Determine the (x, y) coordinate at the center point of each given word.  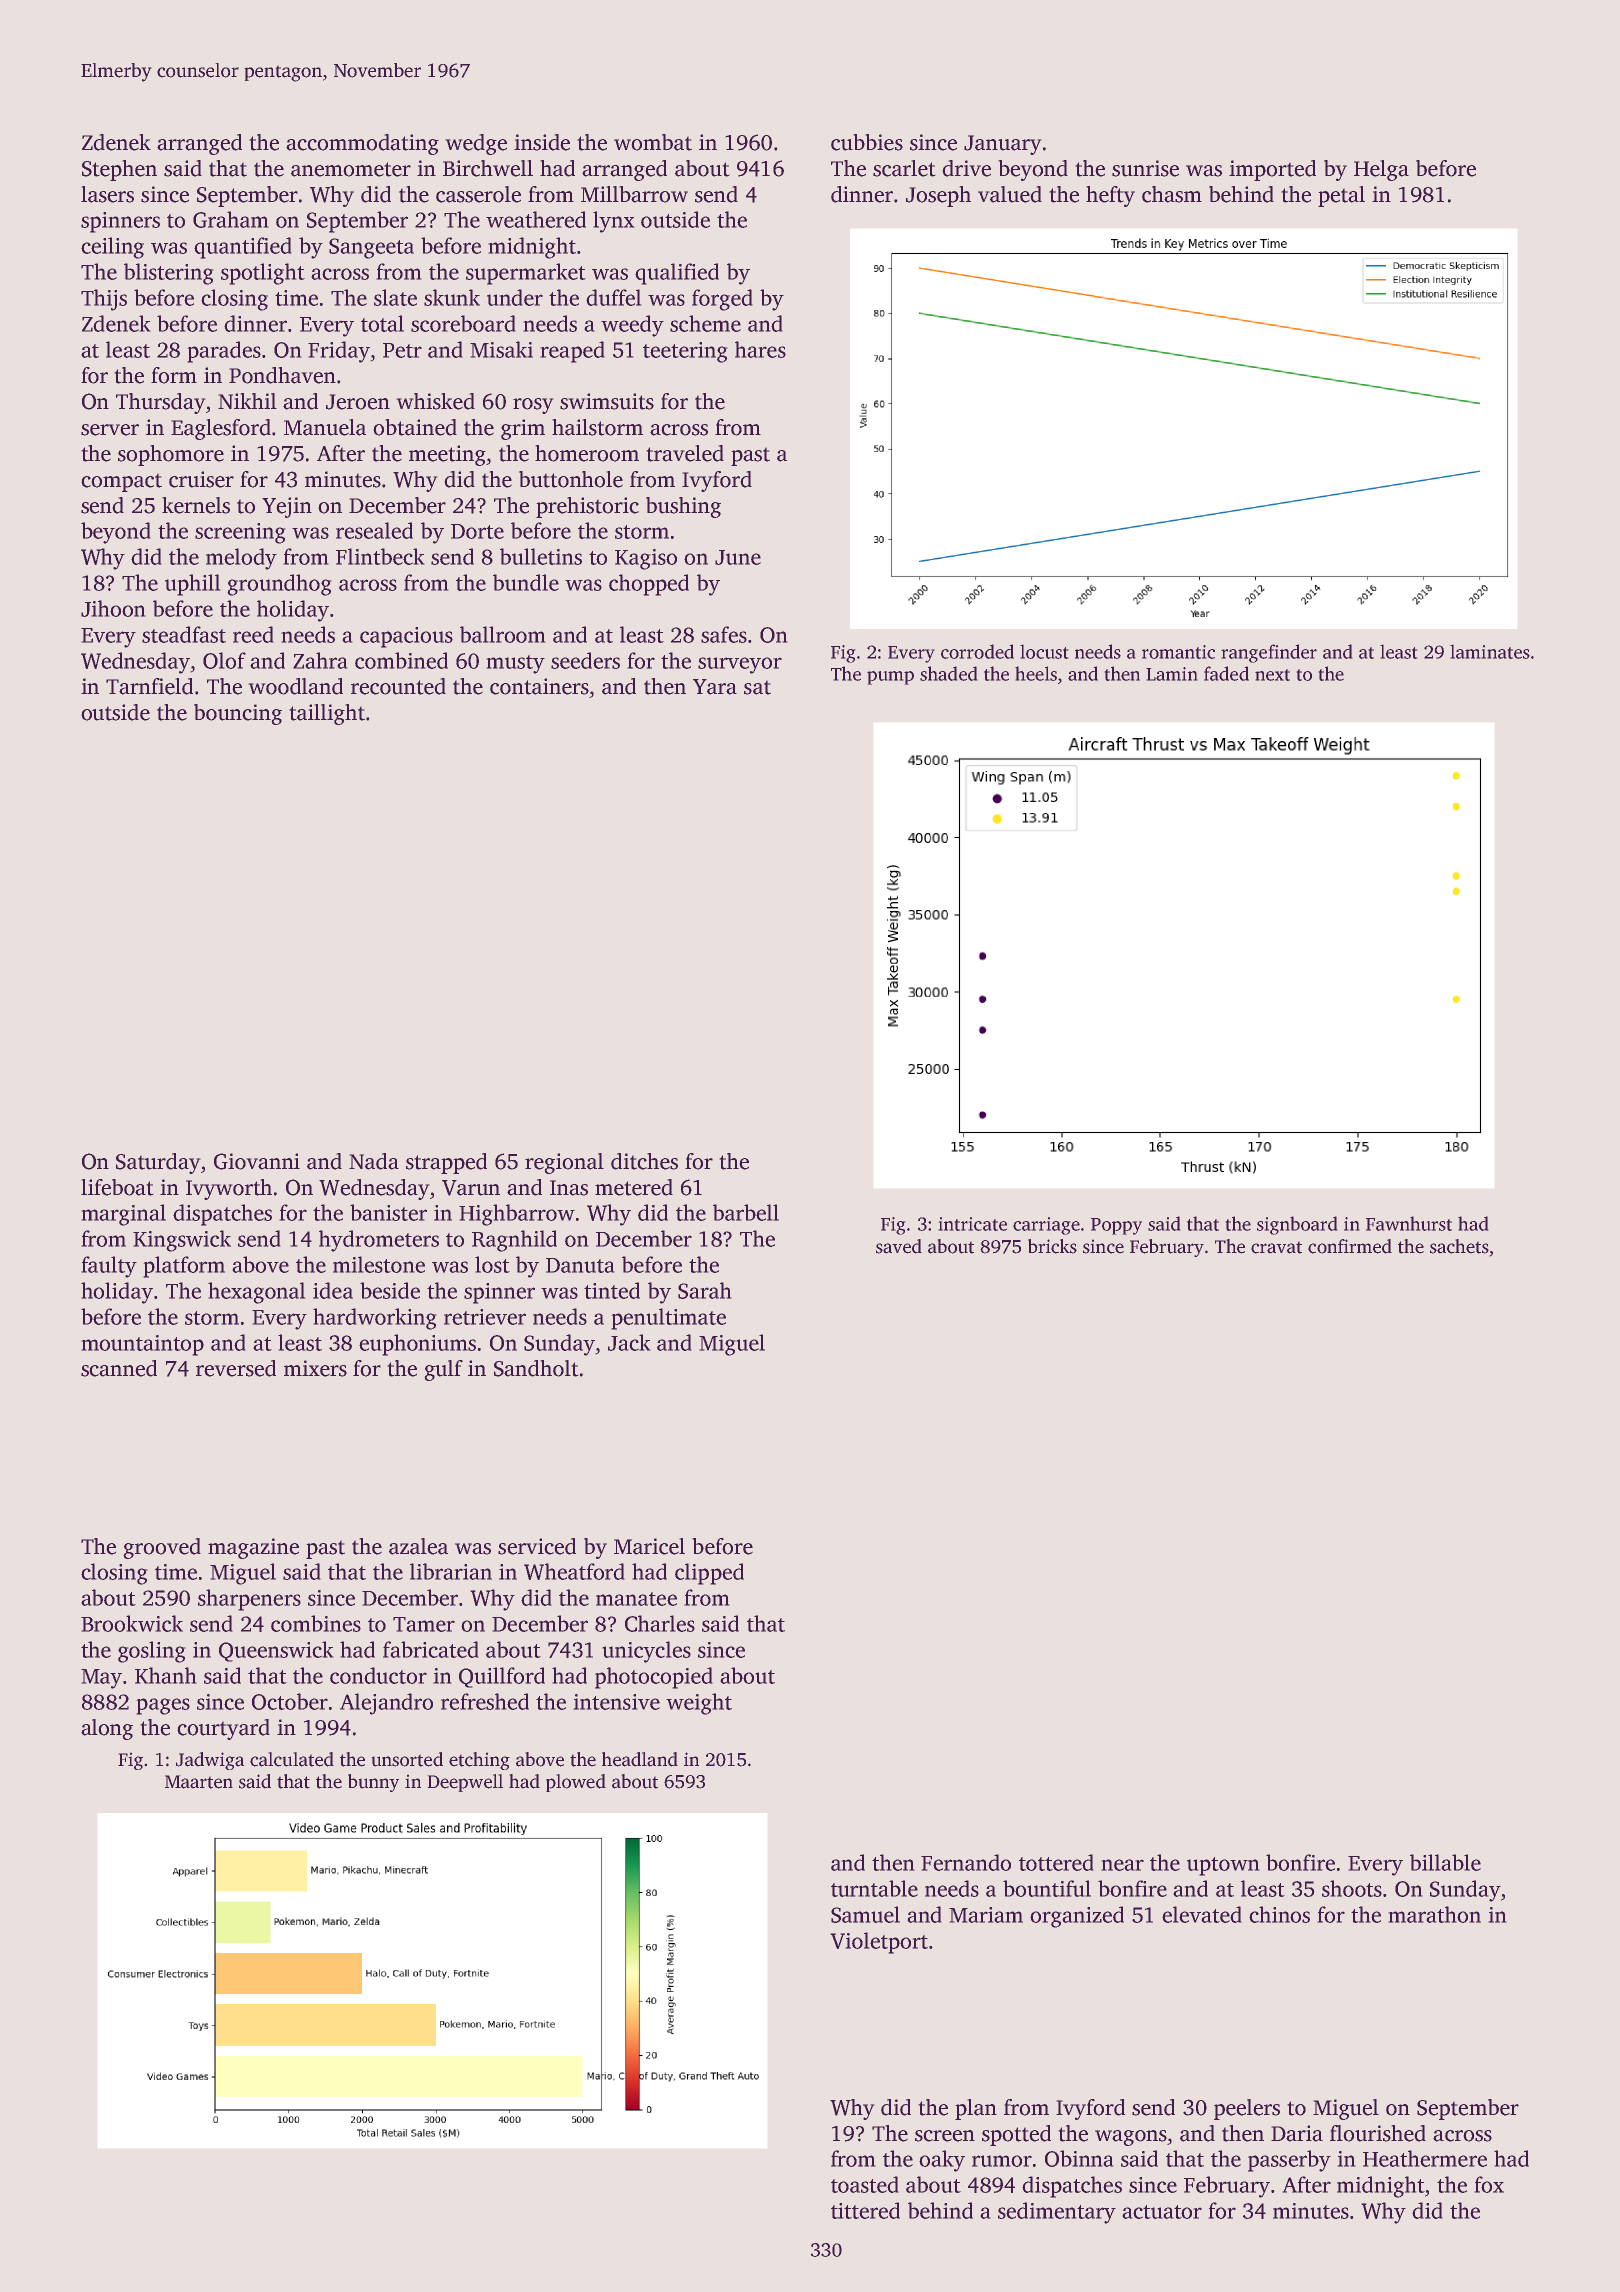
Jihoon (113, 608)
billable (1445, 1862)
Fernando (966, 1862)
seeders (585, 660)
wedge (476, 144)
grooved (162, 1548)
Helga (1381, 170)
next (1272, 675)
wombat (653, 142)
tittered (865, 2210)
